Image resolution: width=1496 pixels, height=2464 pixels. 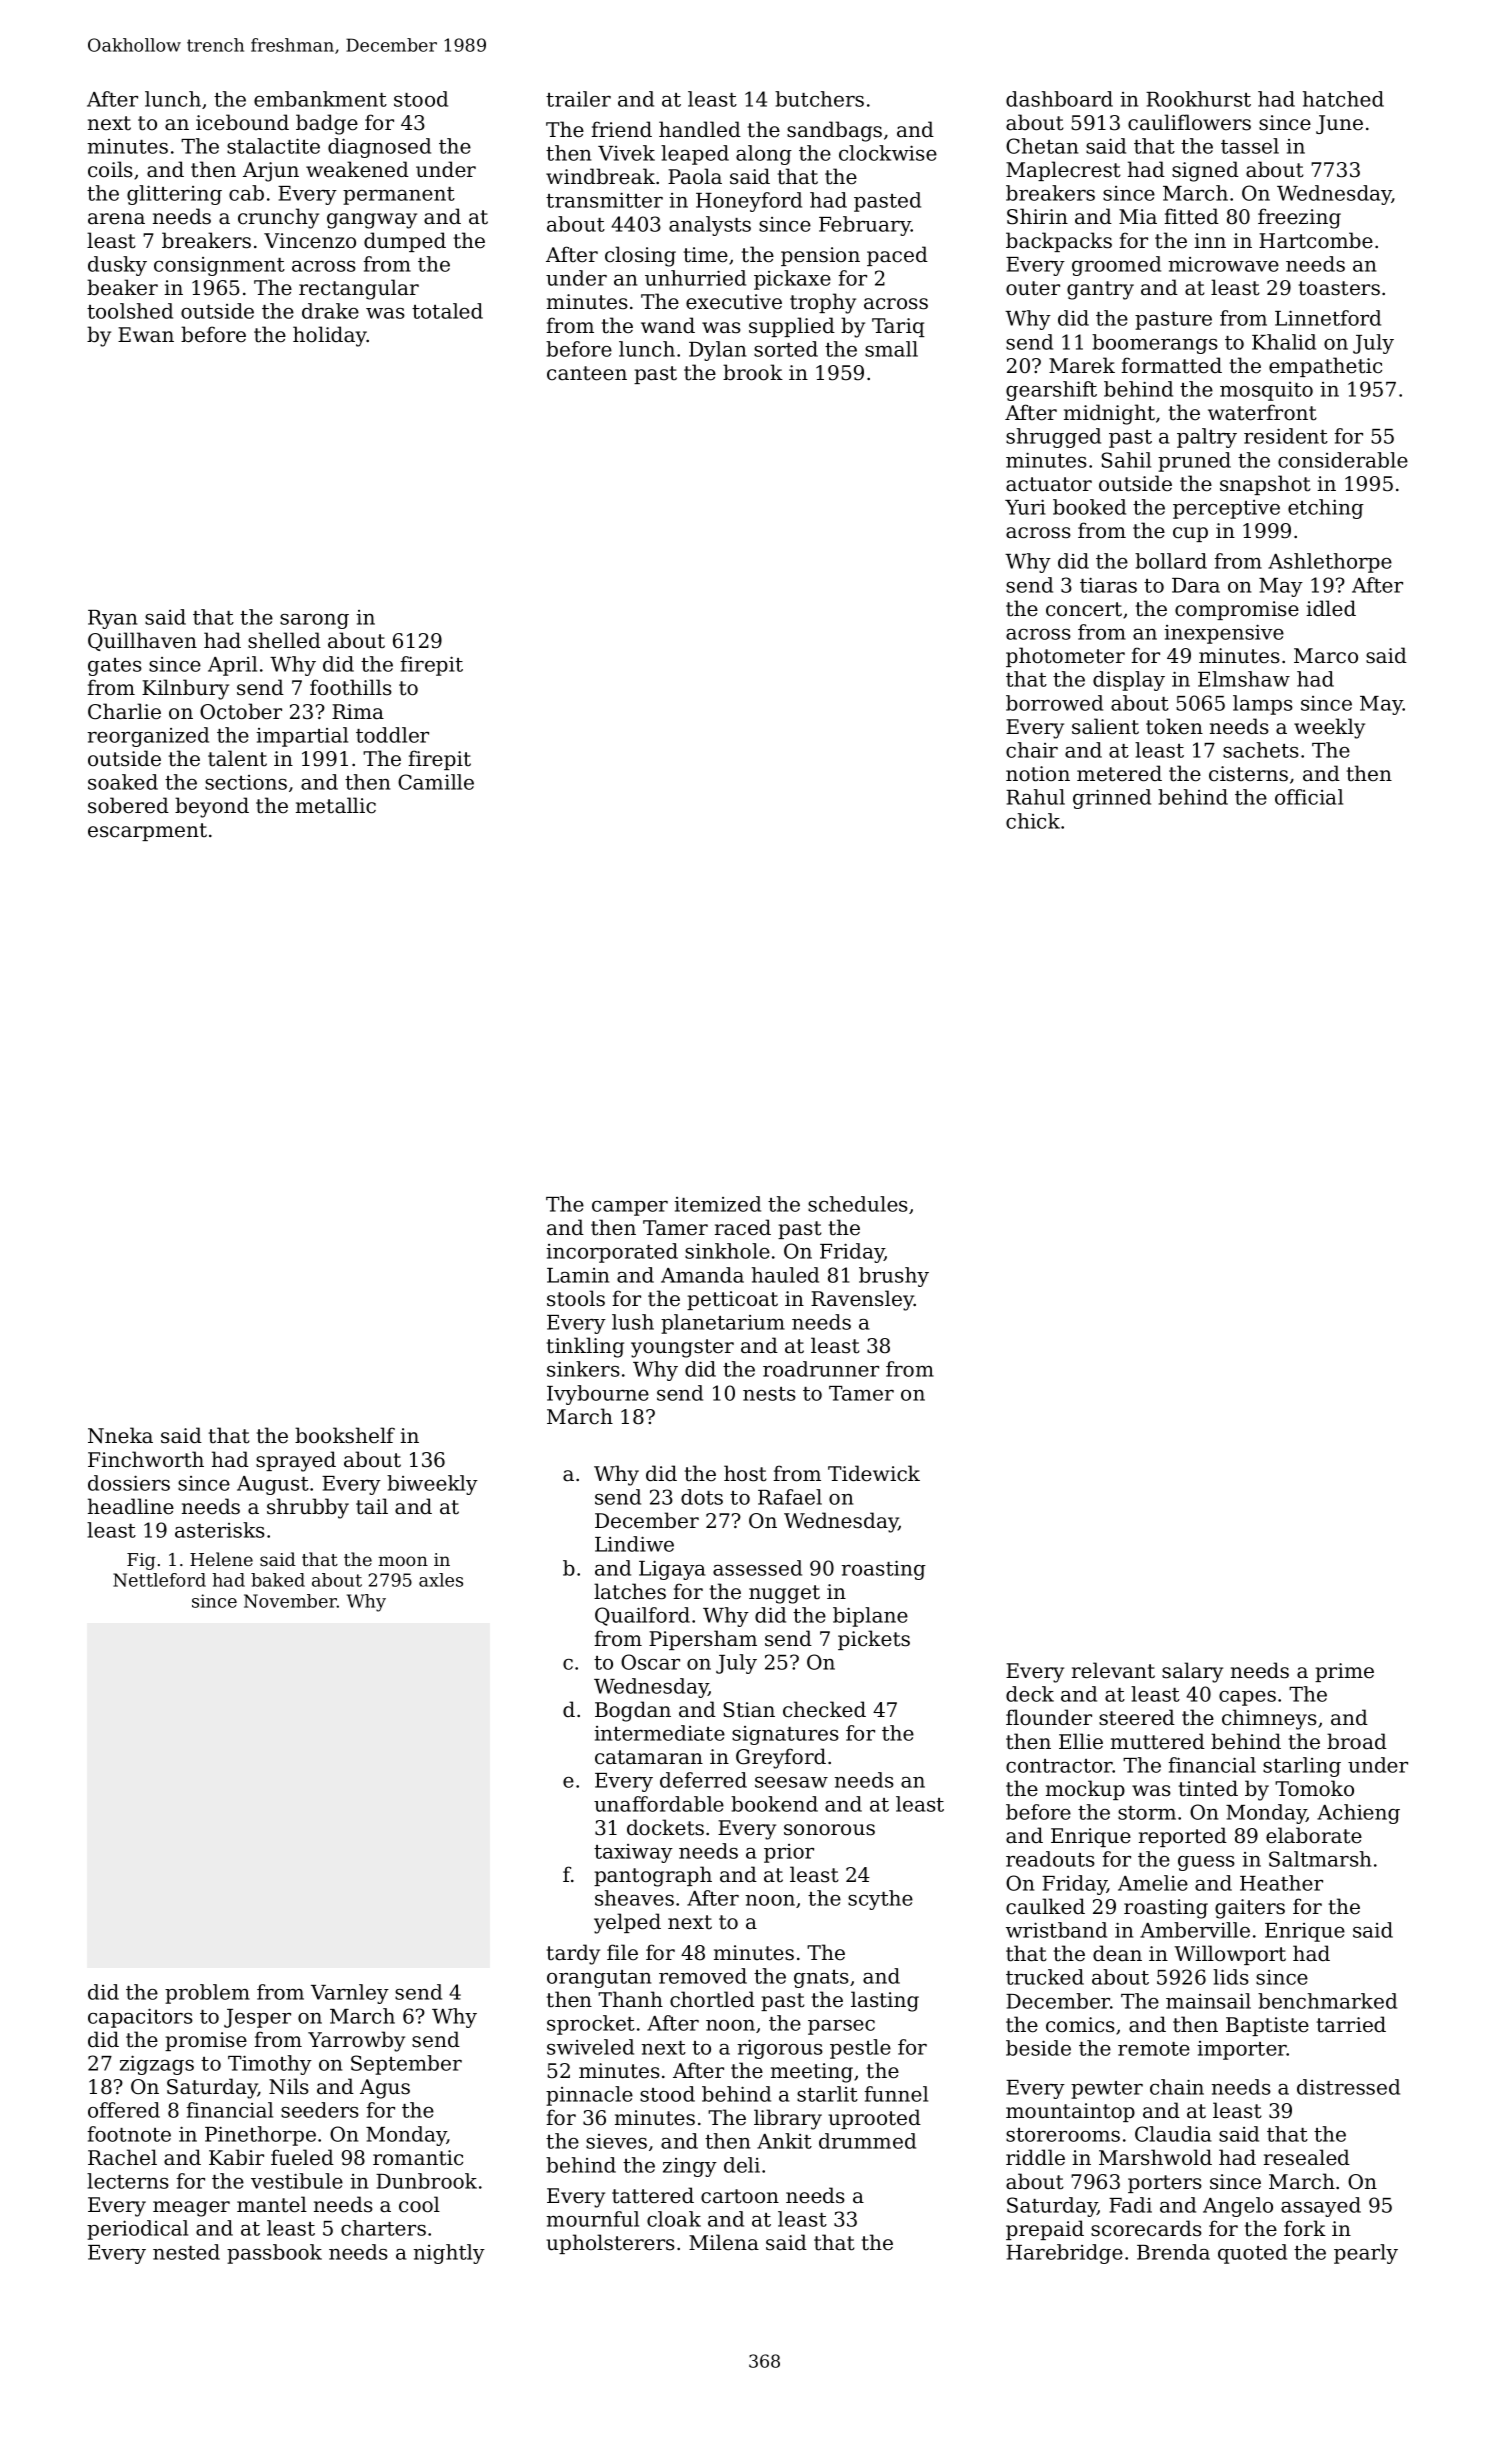 What do you see at coordinates (137, 2230) in the screenshot?
I see `periodical` at bounding box center [137, 2230].
